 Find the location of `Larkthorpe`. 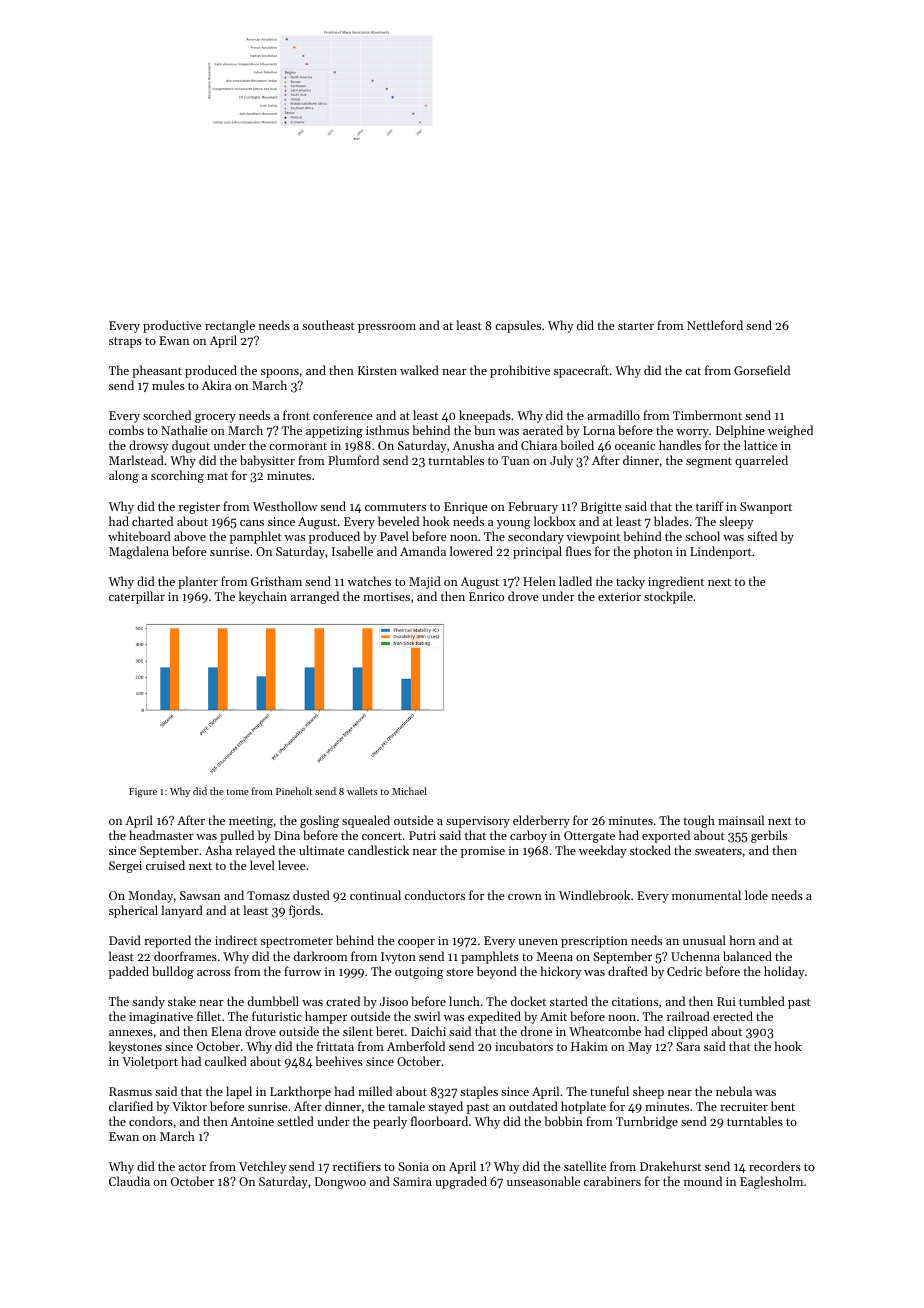

Larkthorpe is located at coordinates (300, 1092).
